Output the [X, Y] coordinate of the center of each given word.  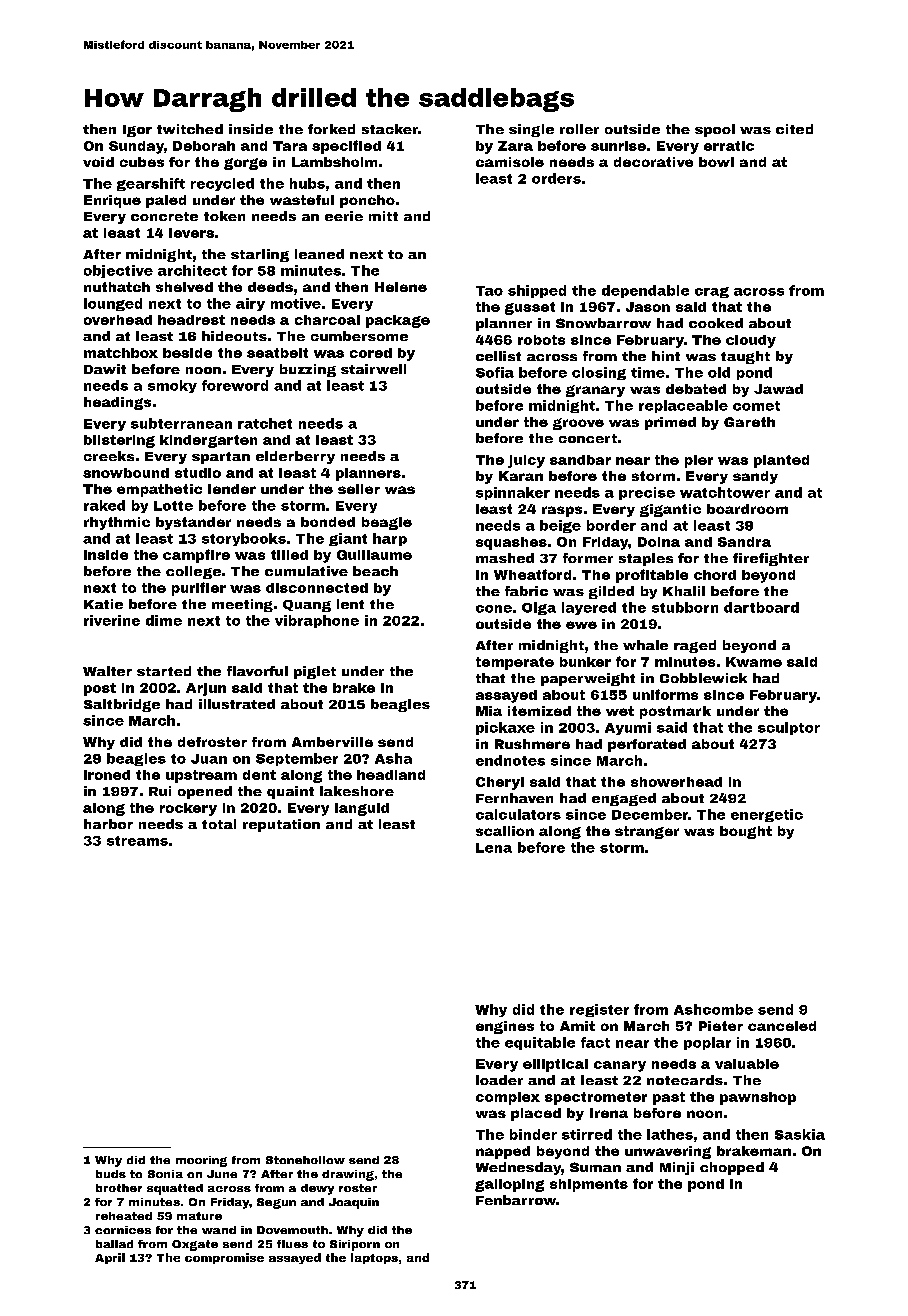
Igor [137, 131]
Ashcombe [713, 1009]
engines [505, 1027]
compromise [224, 1258]
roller [579, 129]
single [531, 130]
